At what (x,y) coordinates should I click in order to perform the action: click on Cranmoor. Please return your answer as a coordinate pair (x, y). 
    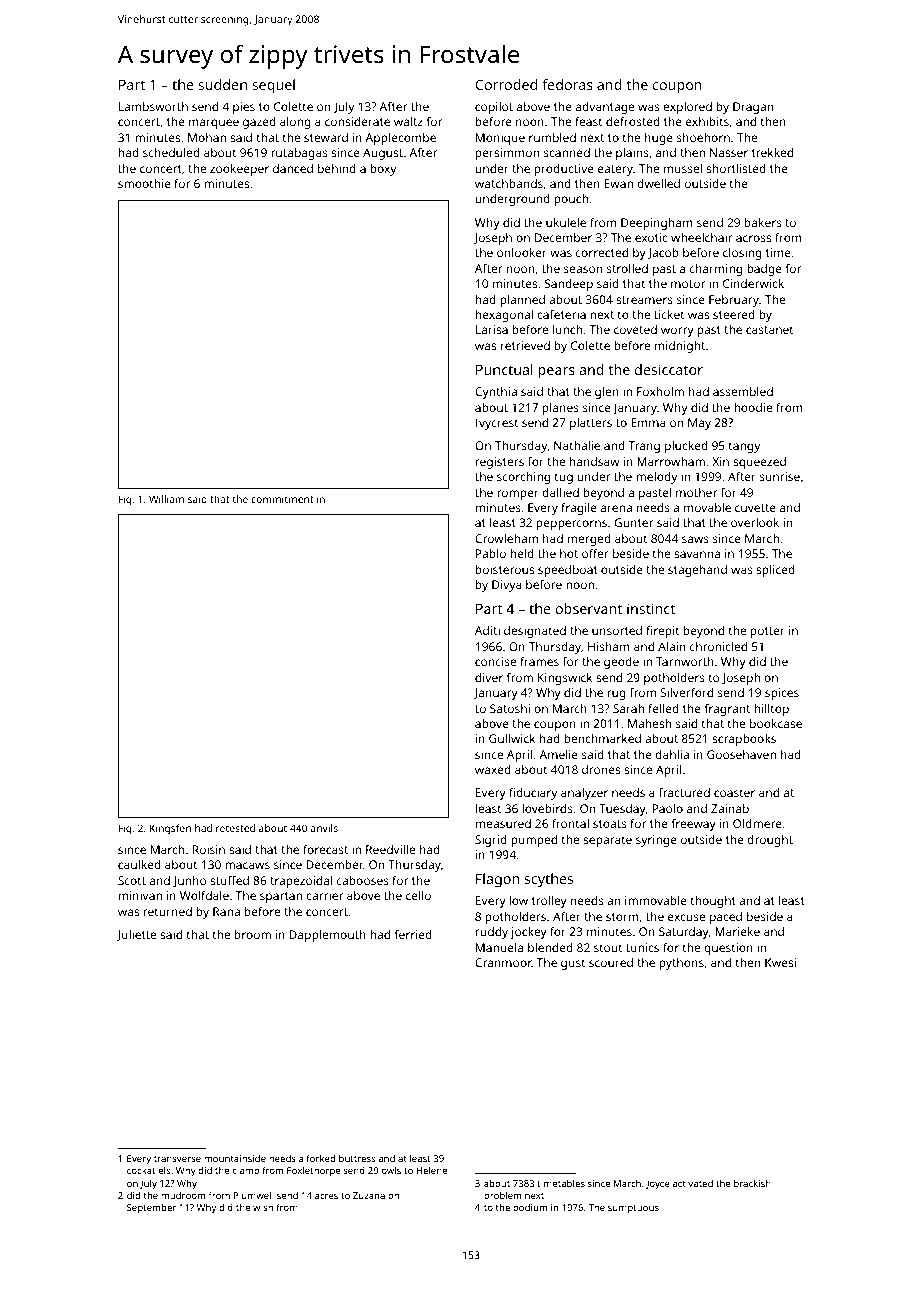
    Looking at the image, I should click on (503, 962).
